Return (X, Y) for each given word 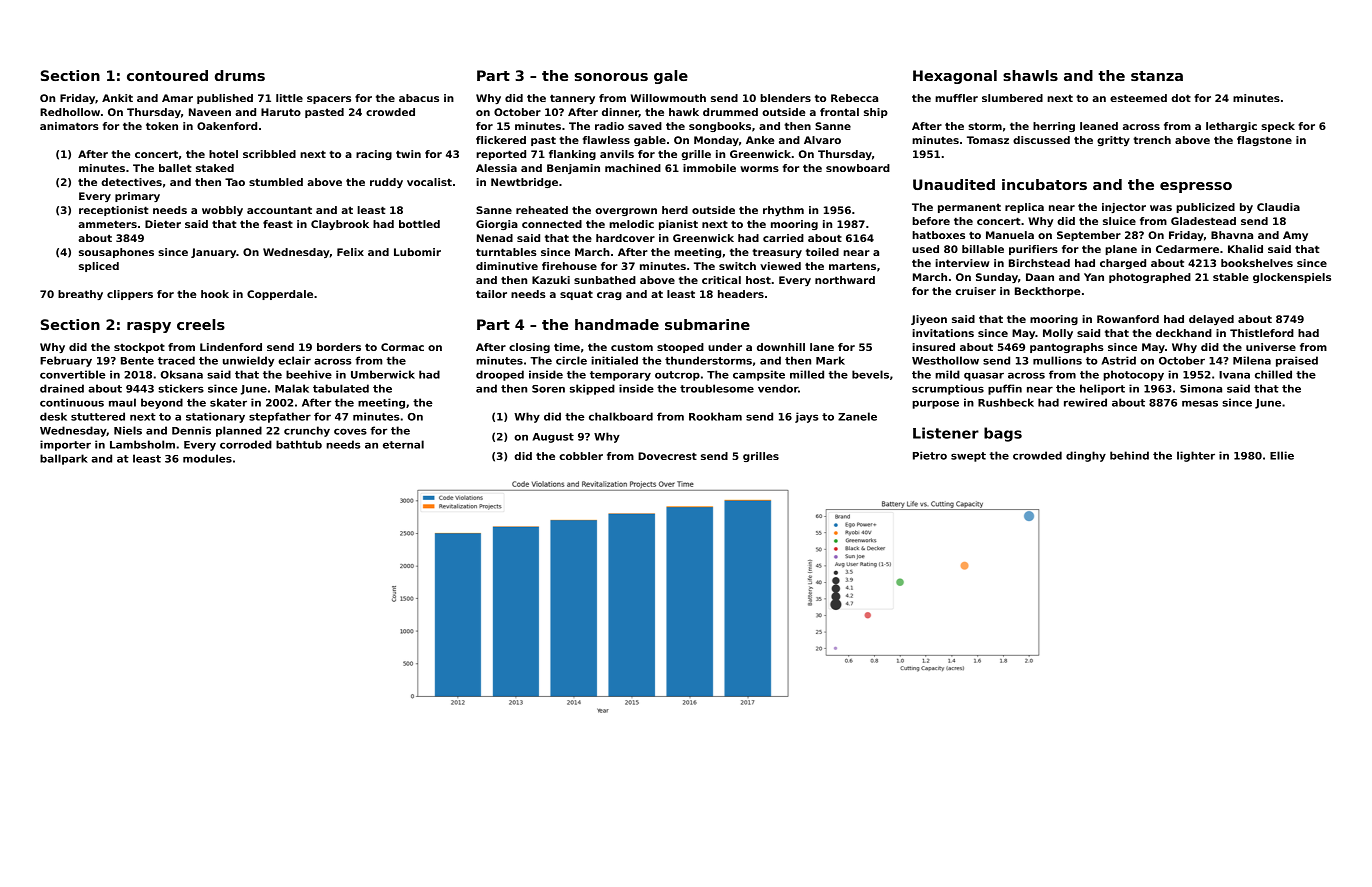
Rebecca (854, 98)
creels (201, 324)
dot (1181, 98)
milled (807, 374)
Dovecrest (667, 456)
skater (228, 402)
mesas (1200, 403)
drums (240, 75)
